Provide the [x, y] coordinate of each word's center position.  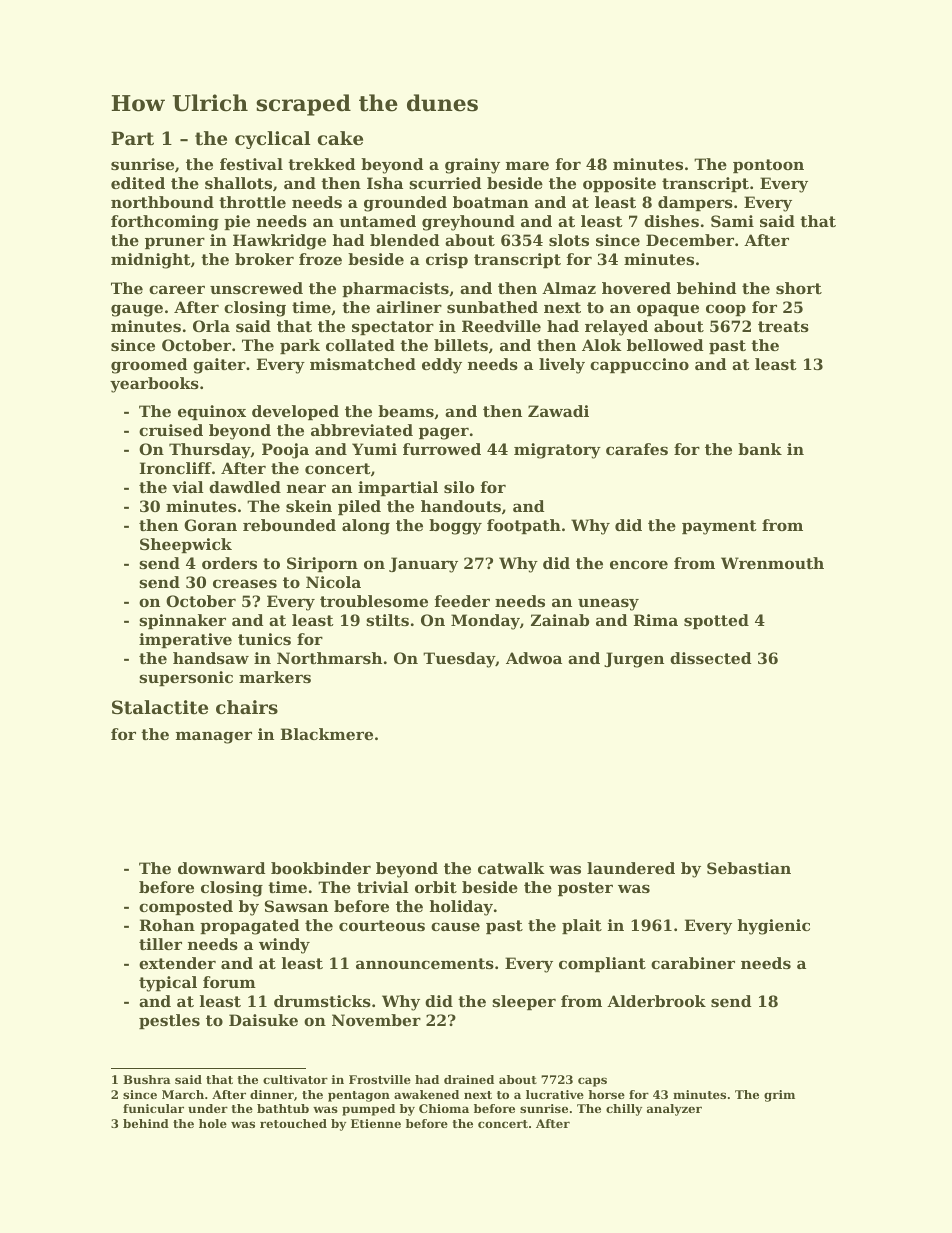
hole [213, 1123]
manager [214, 737]
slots [569, 240]
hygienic [774, 927]
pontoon [768, 166]
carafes [637, 449]
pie [237, 222]
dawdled [245, 487]
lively [562, 366]
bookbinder [321, 868]
